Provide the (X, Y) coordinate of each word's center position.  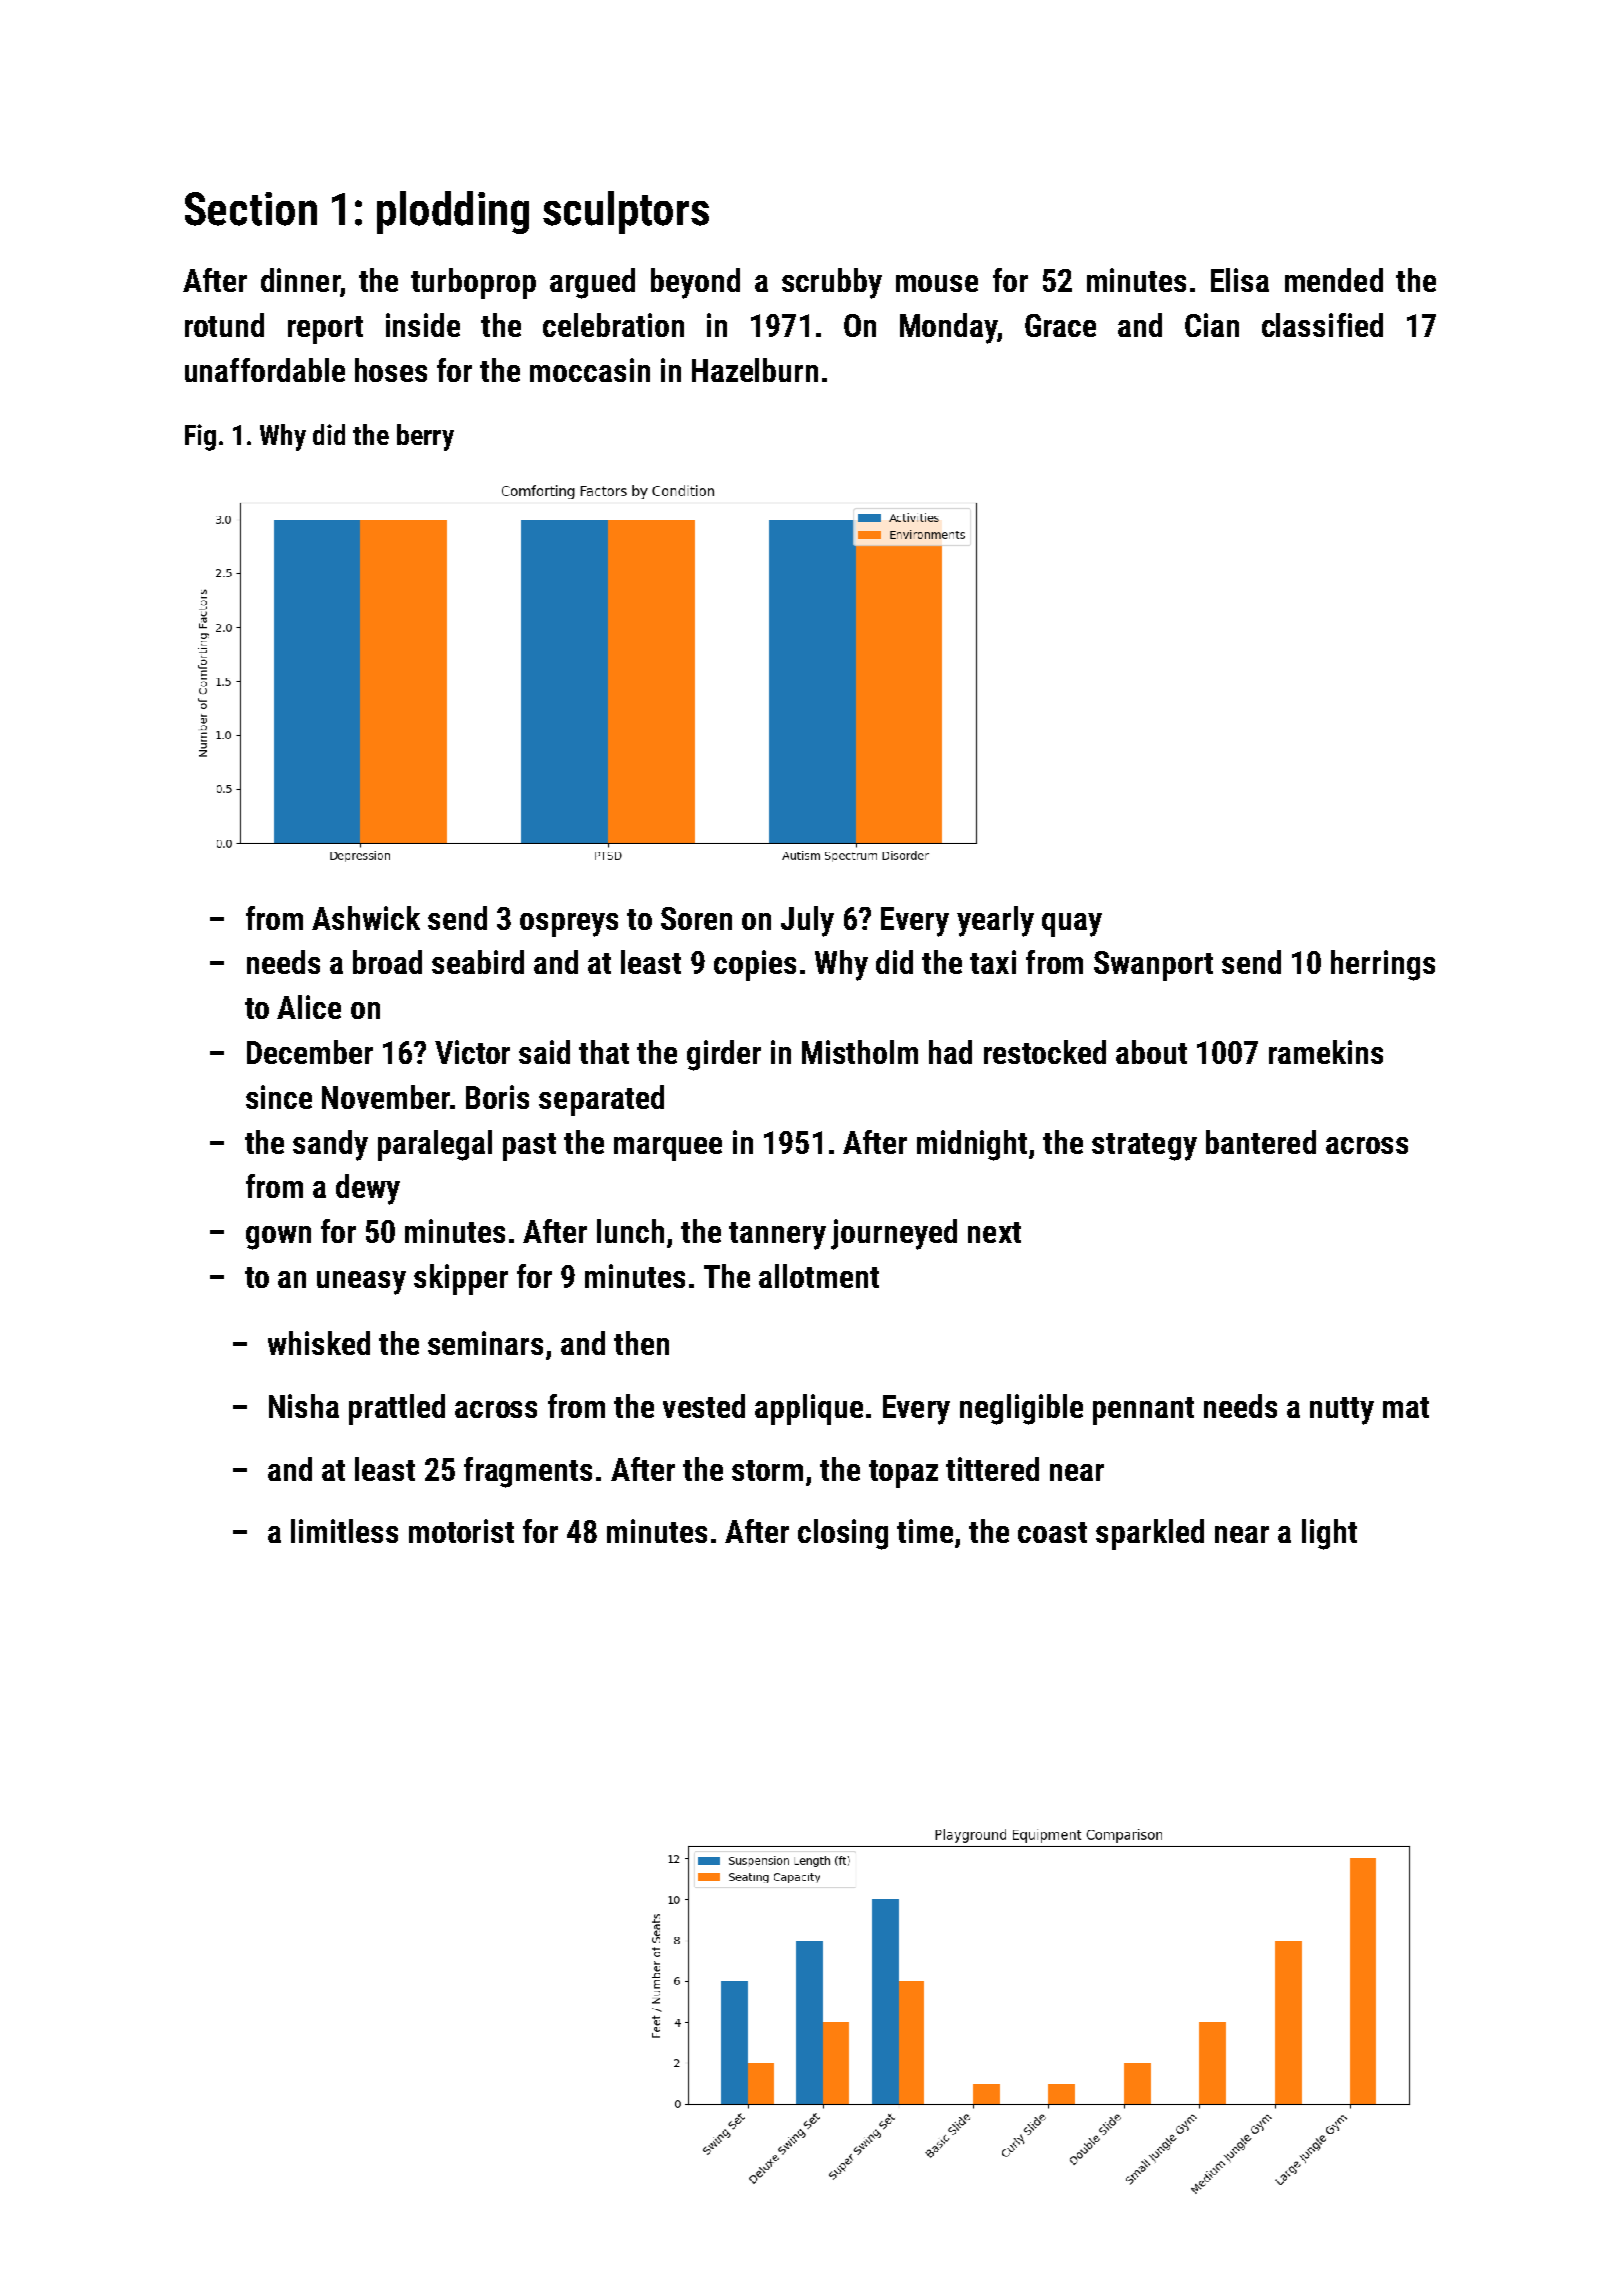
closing (843, 1534)
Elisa (1240, 280)
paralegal (435, 1145)
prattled (397, 1409)
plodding (453, 212)
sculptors (626, 212)
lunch (630, 1231)
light (1329, 1534)
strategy (1144, 1147)
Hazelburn (755, 370)
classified (1322, 325)
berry (425, 437)
